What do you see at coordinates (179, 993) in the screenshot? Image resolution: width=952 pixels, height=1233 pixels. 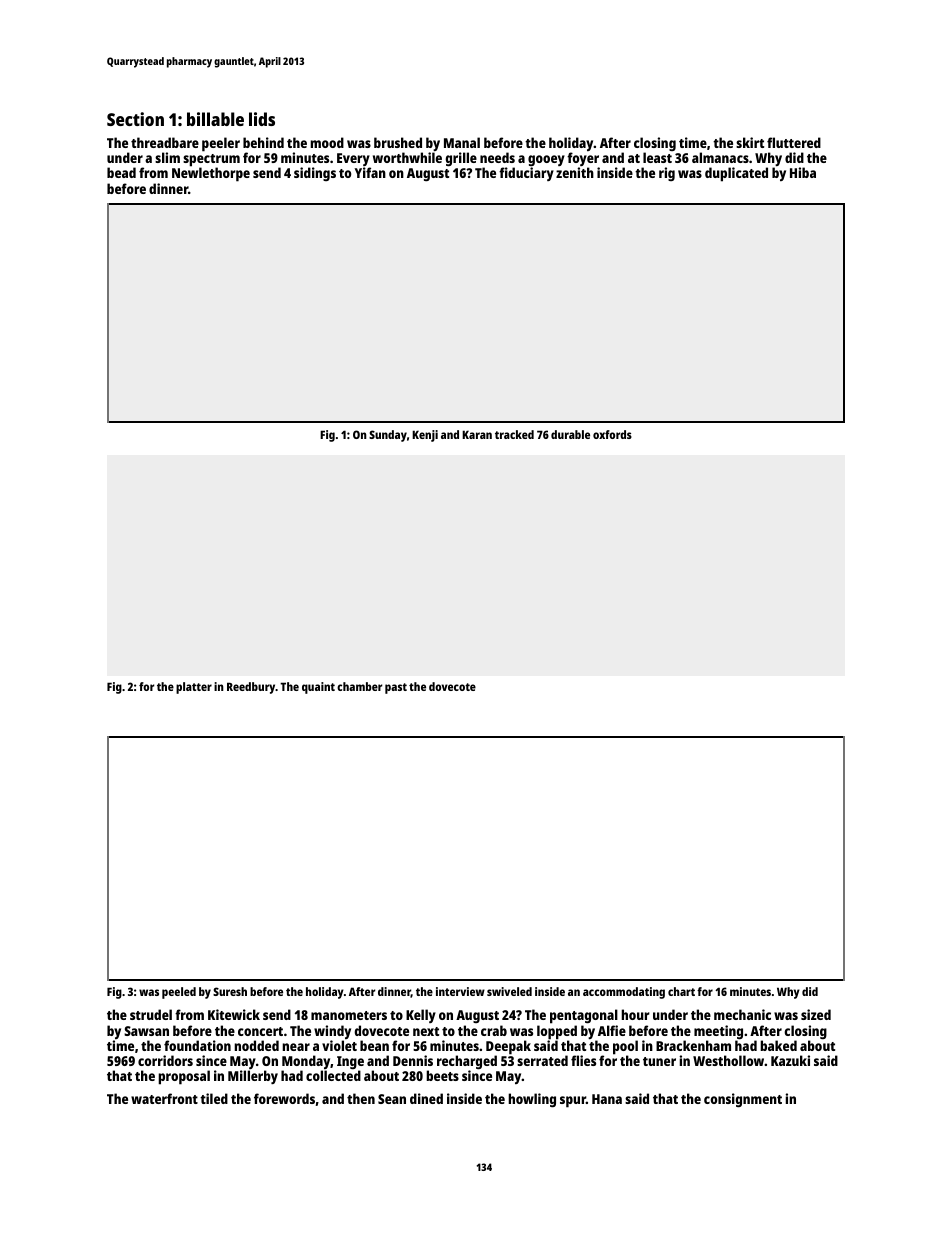 I see `peeled` at bounding box center [179, 993].
